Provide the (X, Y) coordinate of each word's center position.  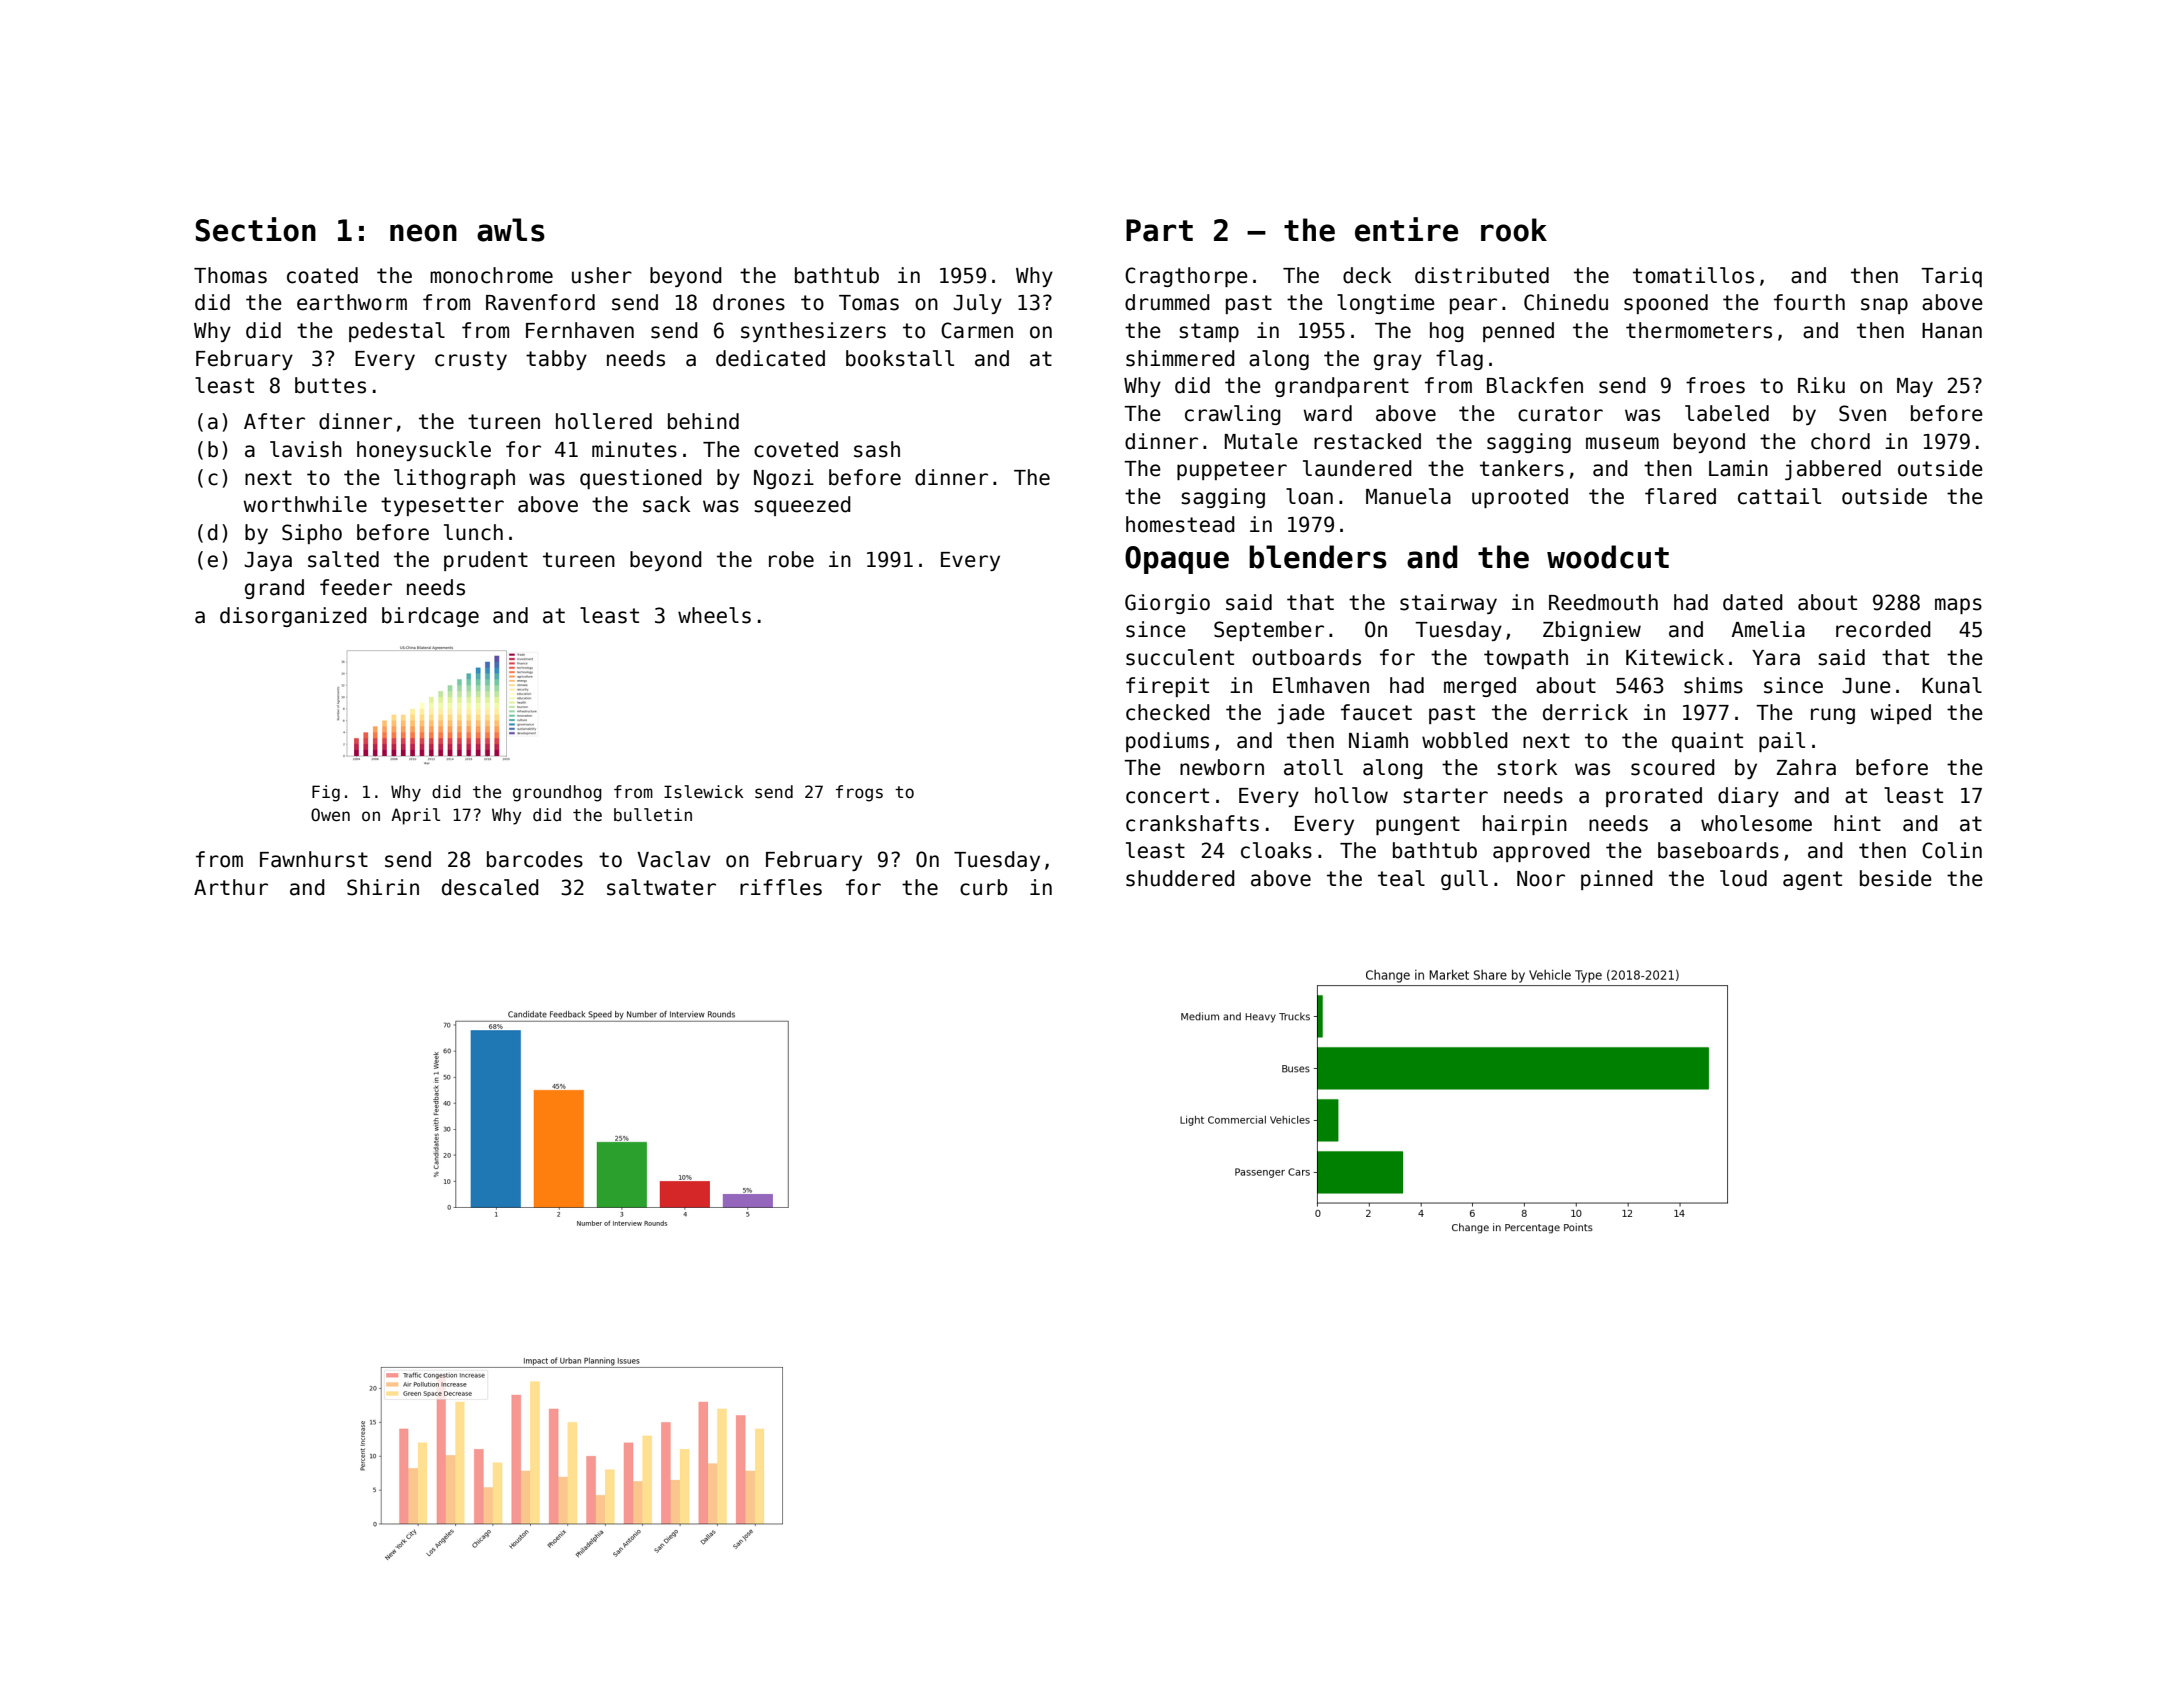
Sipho (312, 534)
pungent (1418, 825)
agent (1812, 880)
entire (1406, 229)
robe (791, 559)
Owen (330, 815)
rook (1514, 230)
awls (511, 230)
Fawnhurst (314, 859)
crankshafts (1192, 823)
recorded (1883, 629)
